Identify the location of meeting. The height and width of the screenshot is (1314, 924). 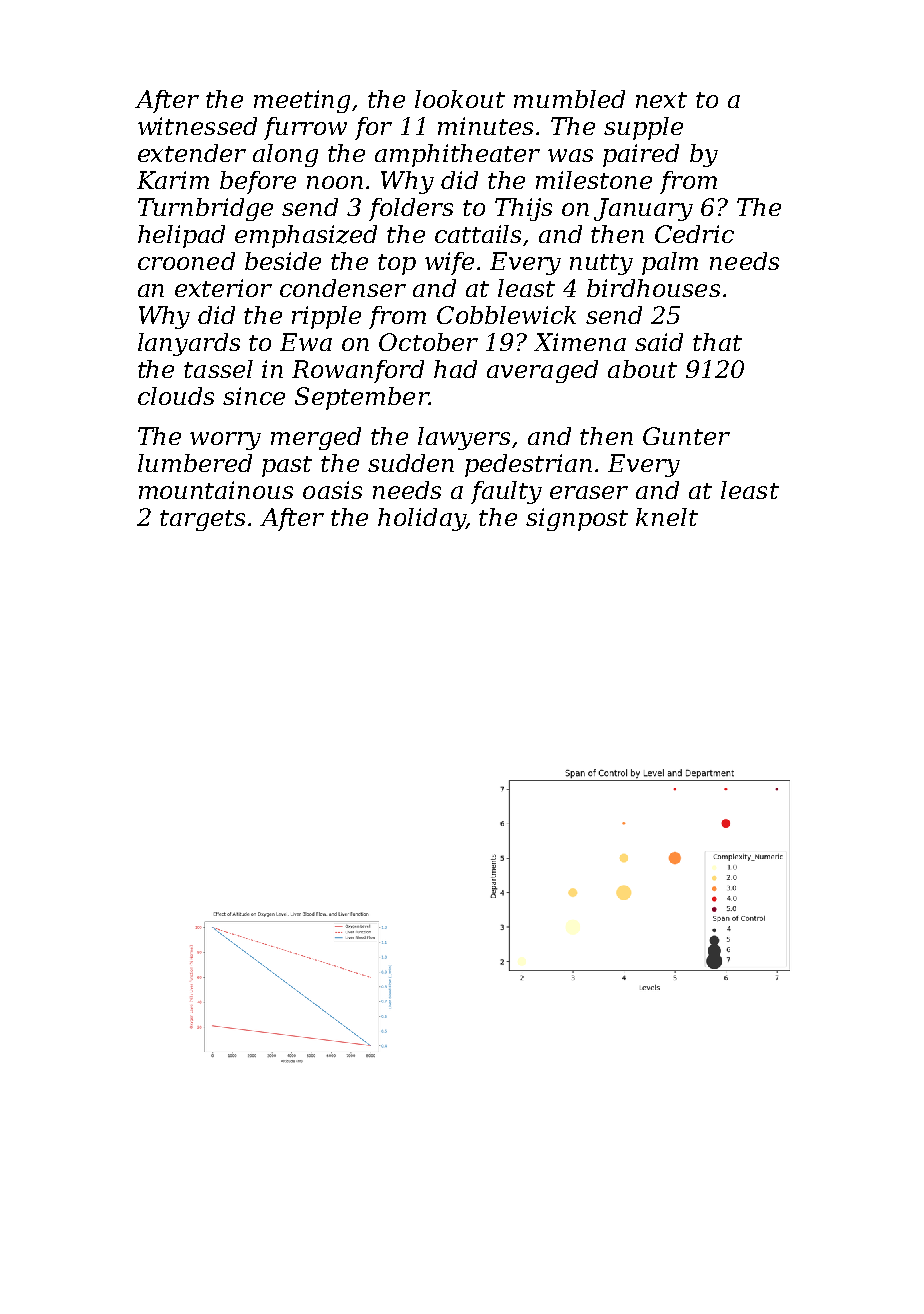
(302, 101).
